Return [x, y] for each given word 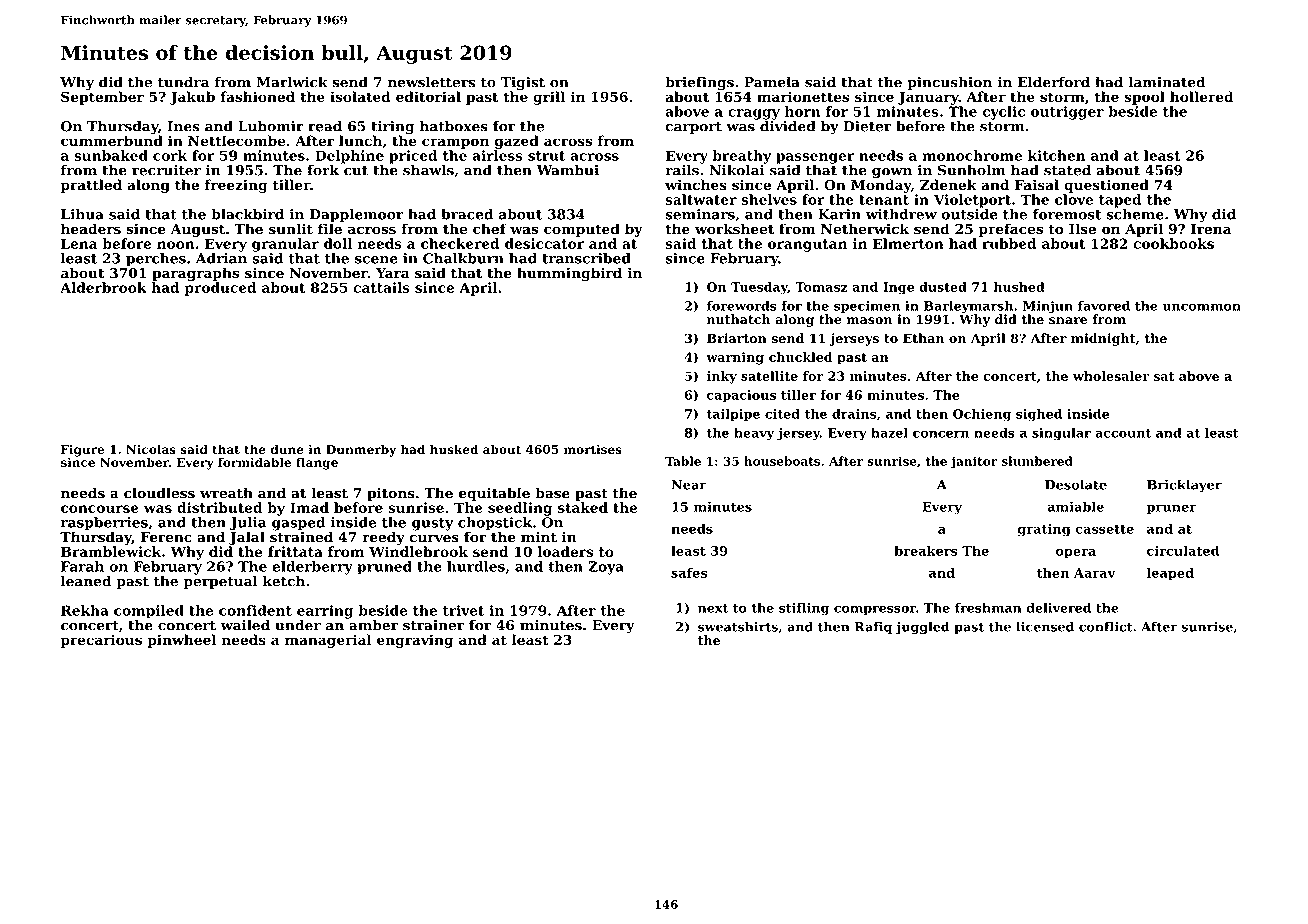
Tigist [523, 84]
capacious [741, 396]
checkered [460, 243]
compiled [149, 612]
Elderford [1054, 82]
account [1123, 433]
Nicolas [151, 449]
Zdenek [948, 184]
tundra [183, 82]
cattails [381, 287]
